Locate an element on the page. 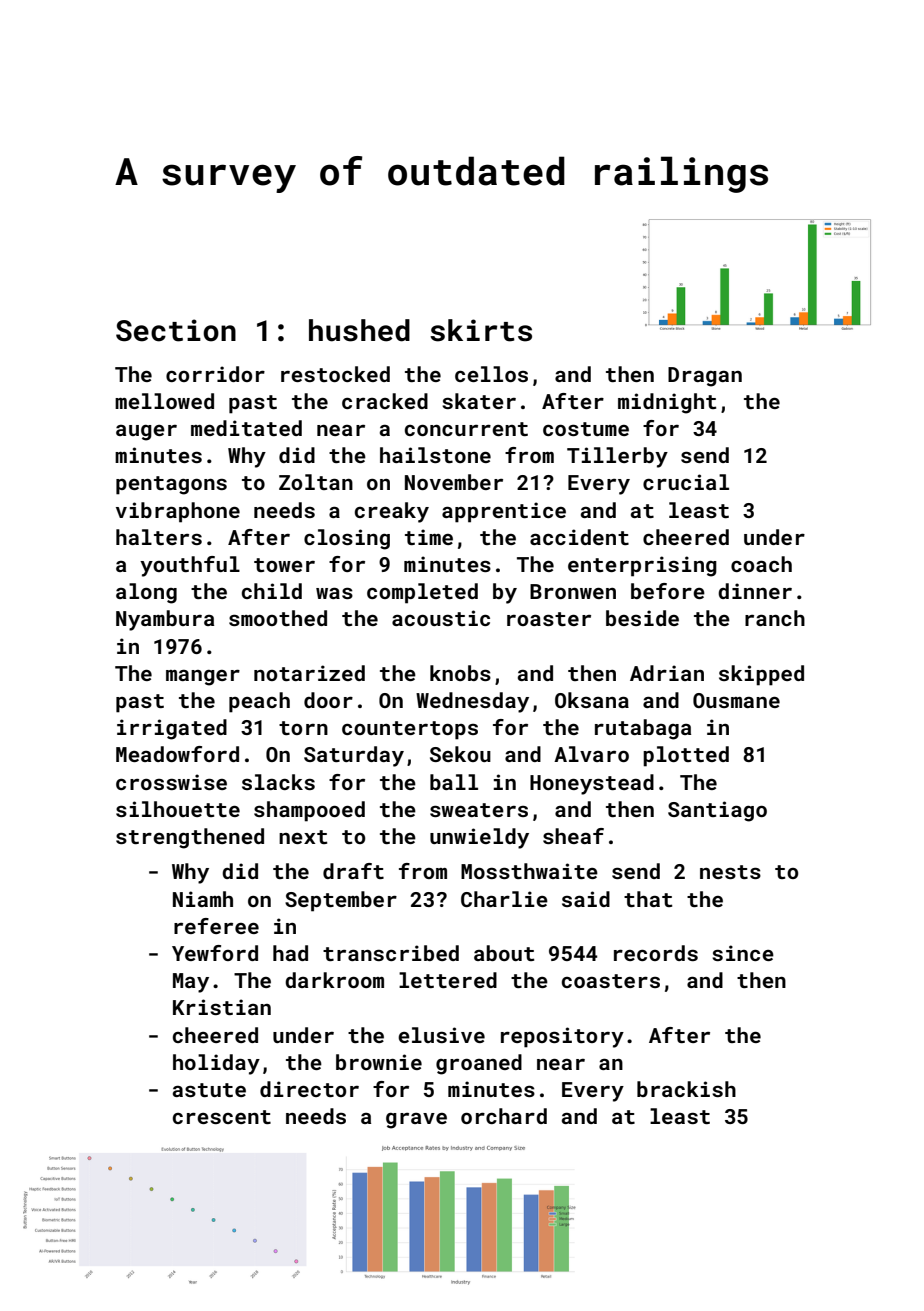  Dragan is located at coordinates (705, 377).
